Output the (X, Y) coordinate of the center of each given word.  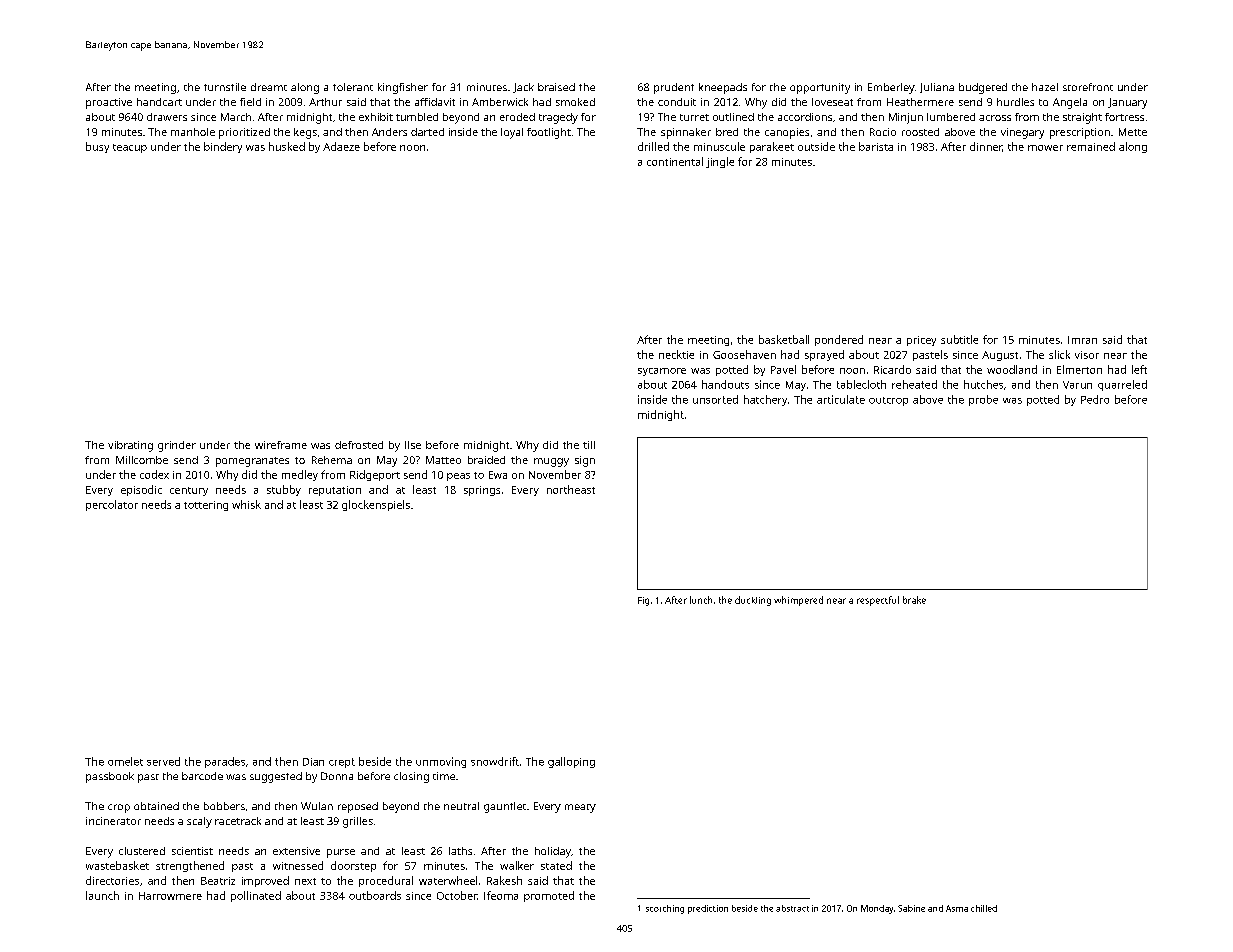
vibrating (130, 446)
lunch (701, 600)
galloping (571, 762)
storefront (1088, 87)
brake (914, 600)
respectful (878, 601)
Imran (1082, 340)
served (163, 761)
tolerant (353, 87)
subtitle (959, 339)
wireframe (281, 445)
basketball (784, 339)
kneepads (723, 88)
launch (102, 895)
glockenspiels (376, 505)
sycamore (662, 372)
